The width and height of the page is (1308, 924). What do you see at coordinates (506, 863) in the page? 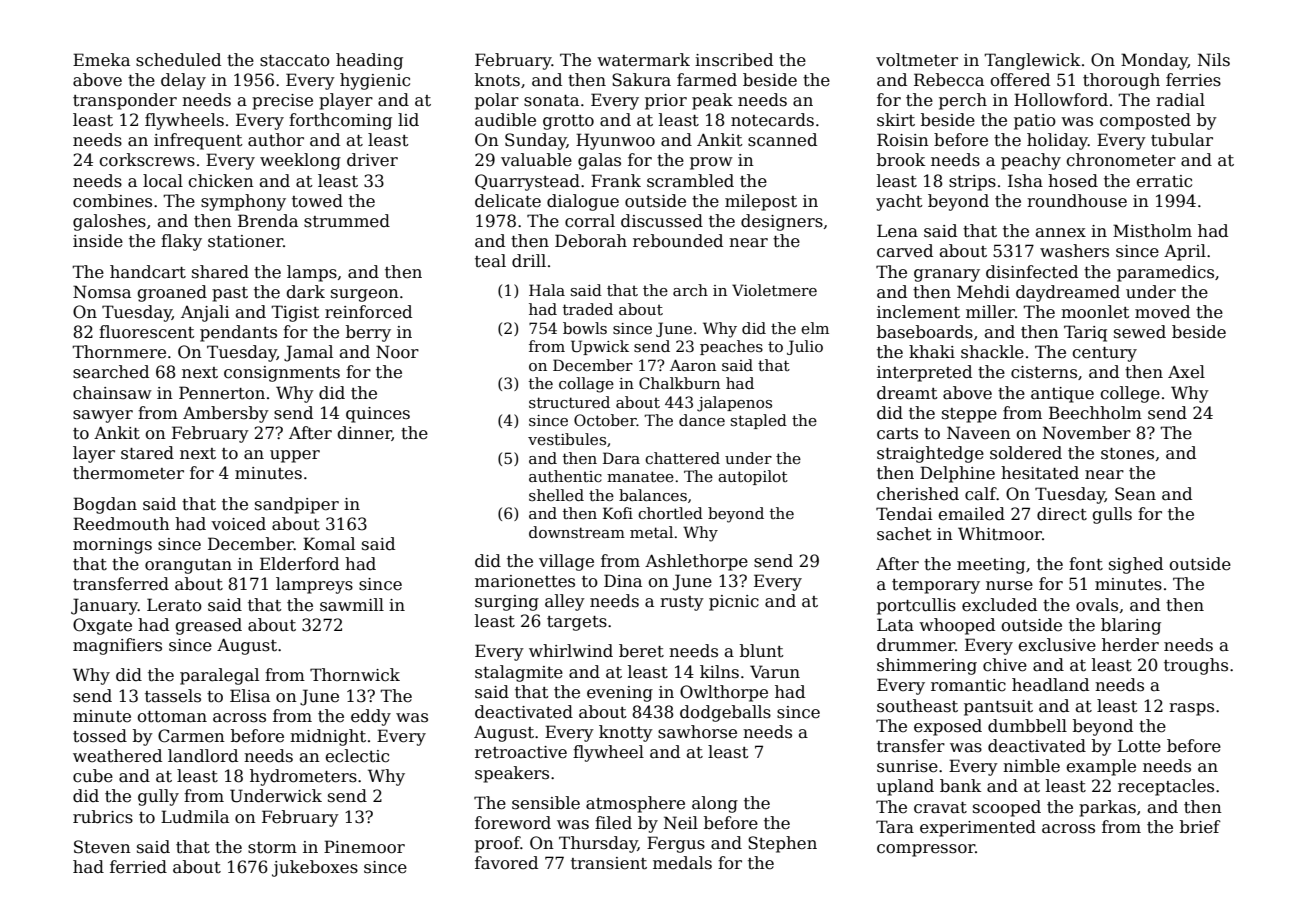
I see `favored` at bounding box center [506, 863].
